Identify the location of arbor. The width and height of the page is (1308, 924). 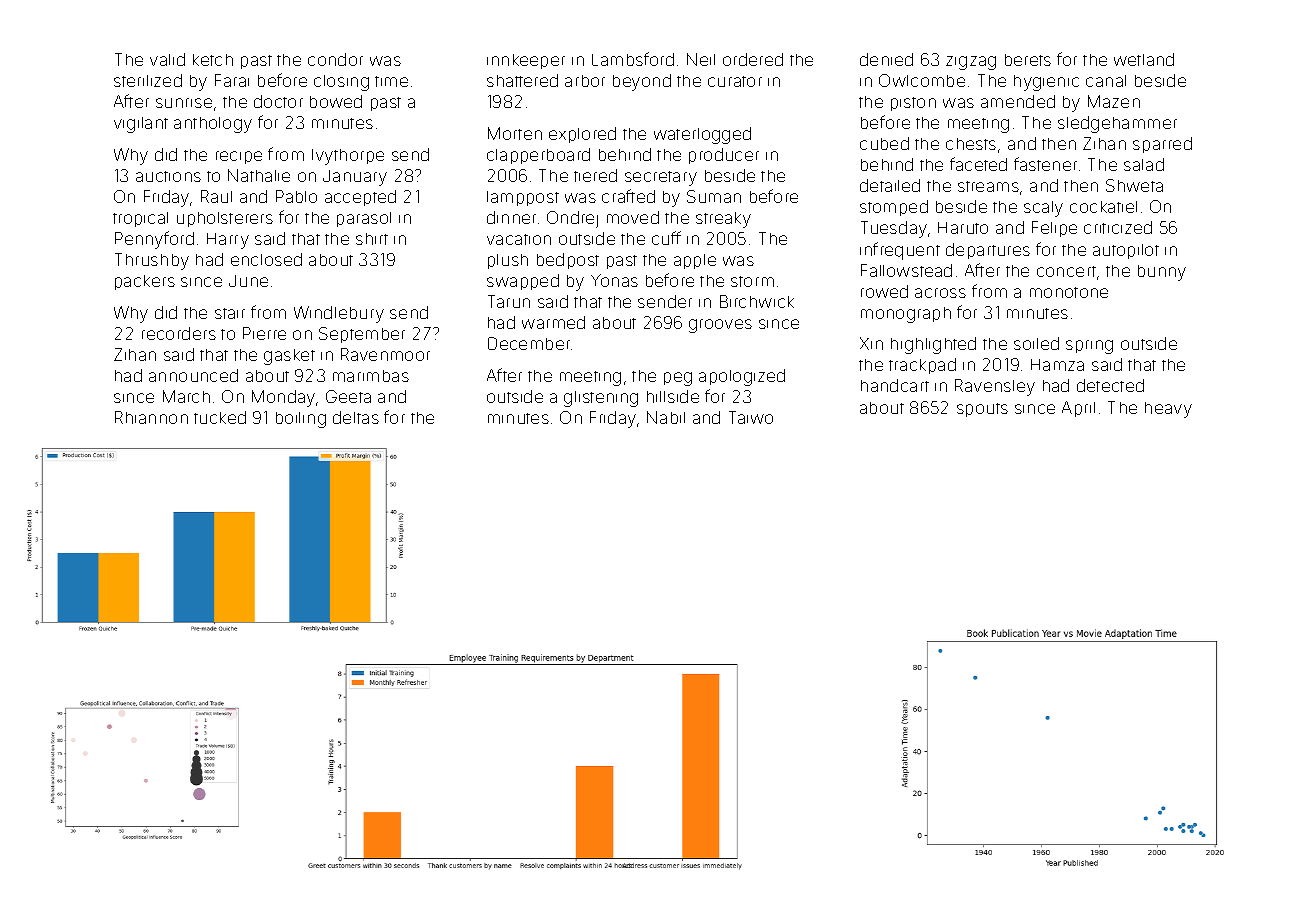
(585, 81).
